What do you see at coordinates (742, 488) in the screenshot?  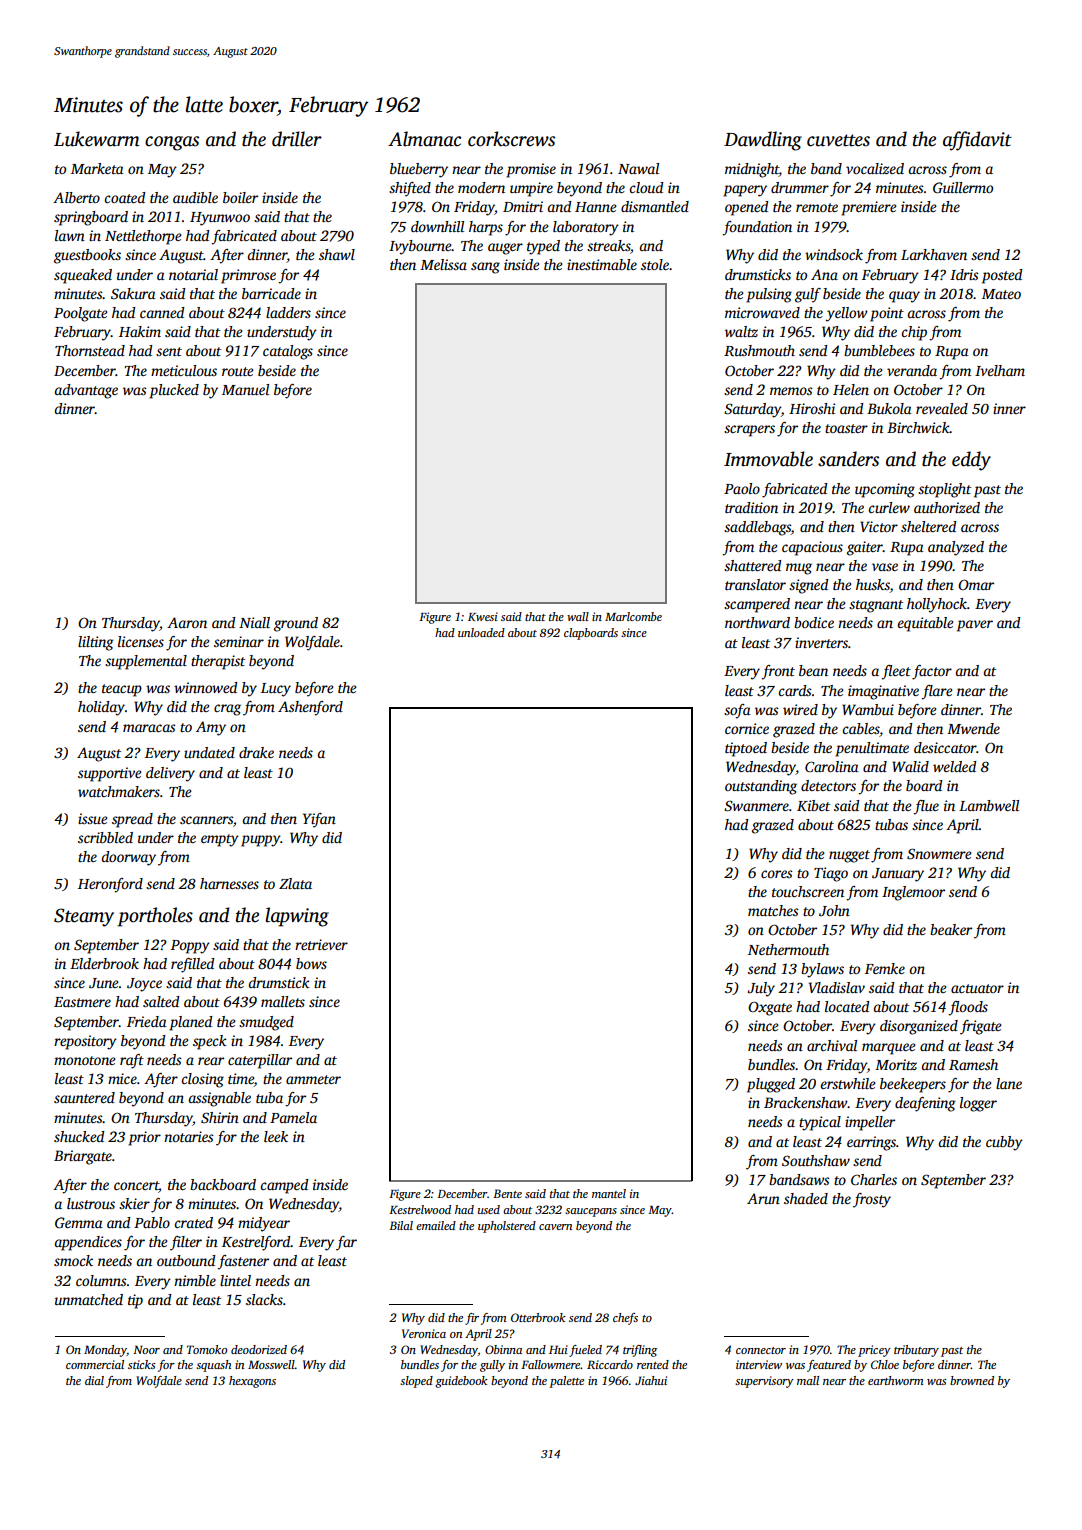 I see `Paolo` at bounding box center [742, 488].
